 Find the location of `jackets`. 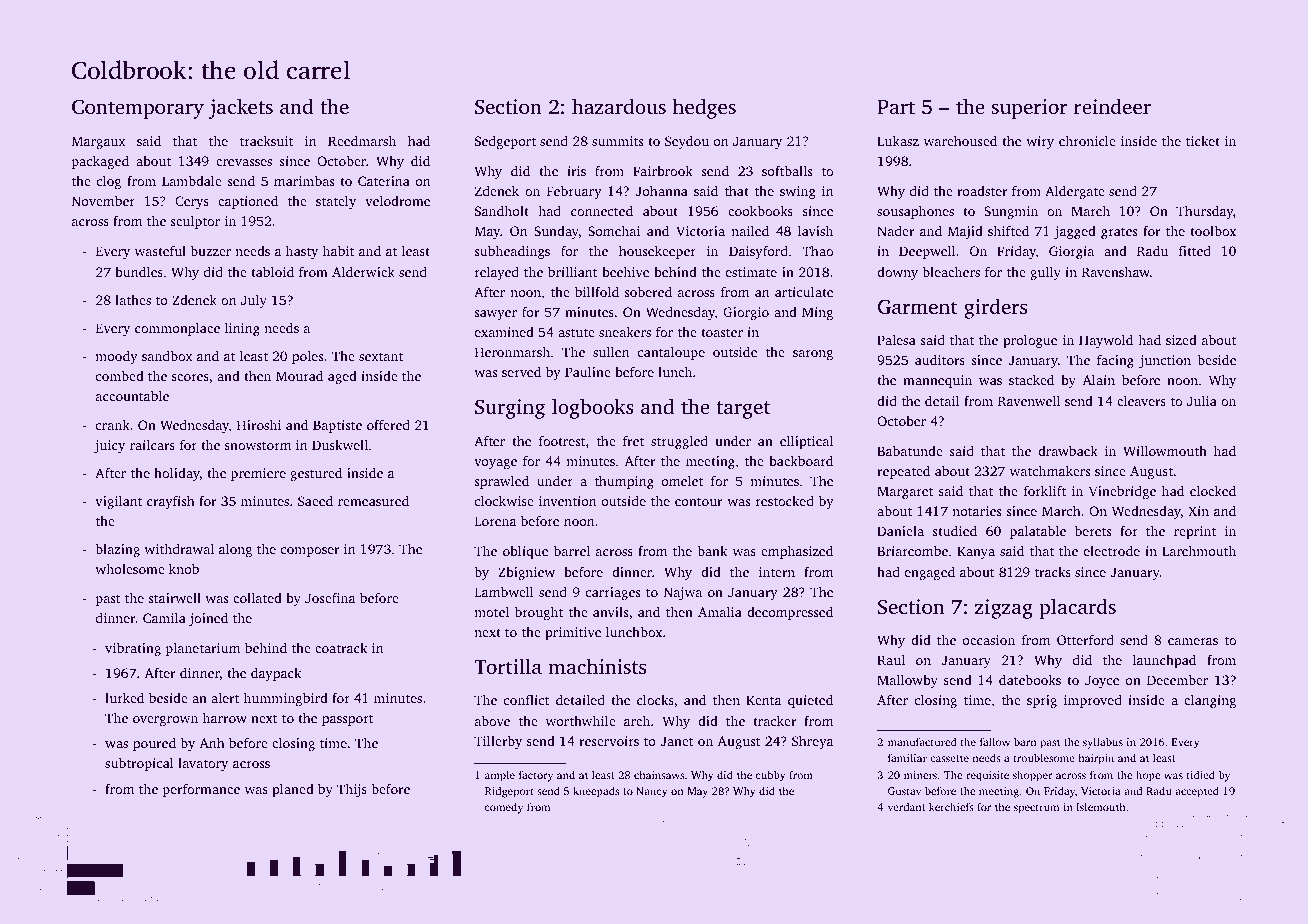

jackets is located at coordinates (240, 108).
